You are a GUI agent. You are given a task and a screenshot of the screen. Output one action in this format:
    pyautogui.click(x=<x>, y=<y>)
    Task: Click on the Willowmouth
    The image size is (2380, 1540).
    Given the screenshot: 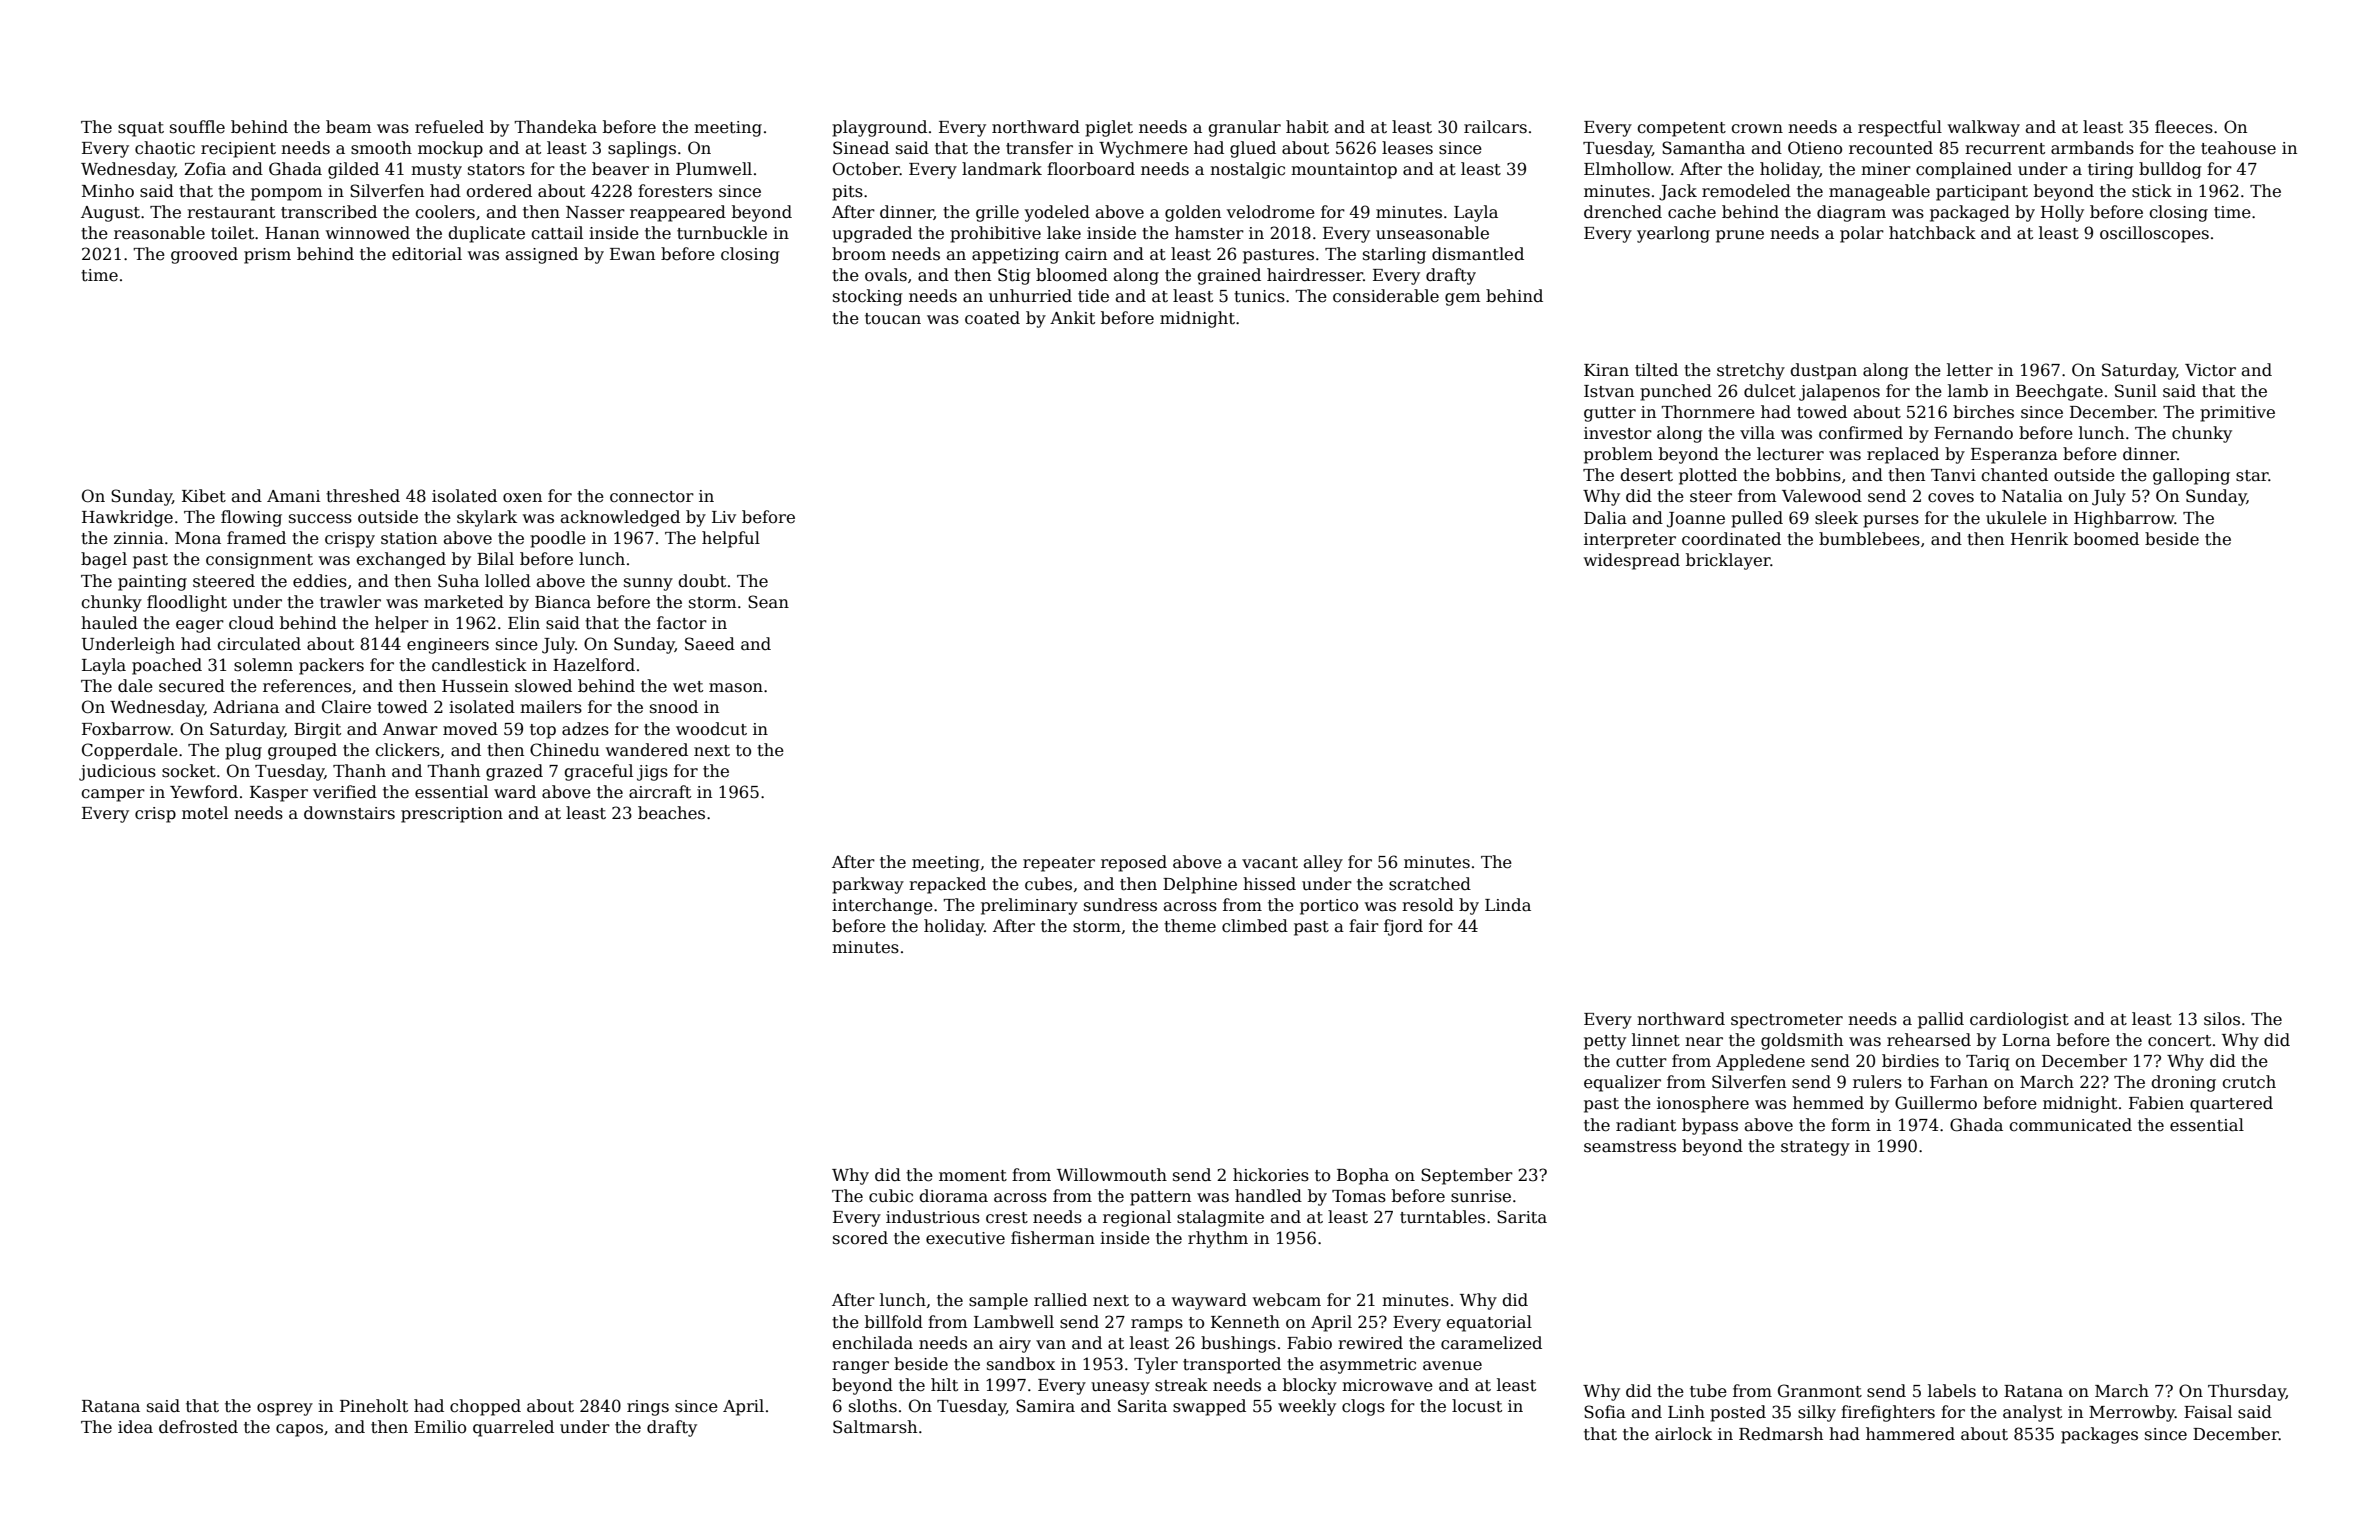 What is the action you would take?
    pyautogui.click(x=1112, y=1175)
